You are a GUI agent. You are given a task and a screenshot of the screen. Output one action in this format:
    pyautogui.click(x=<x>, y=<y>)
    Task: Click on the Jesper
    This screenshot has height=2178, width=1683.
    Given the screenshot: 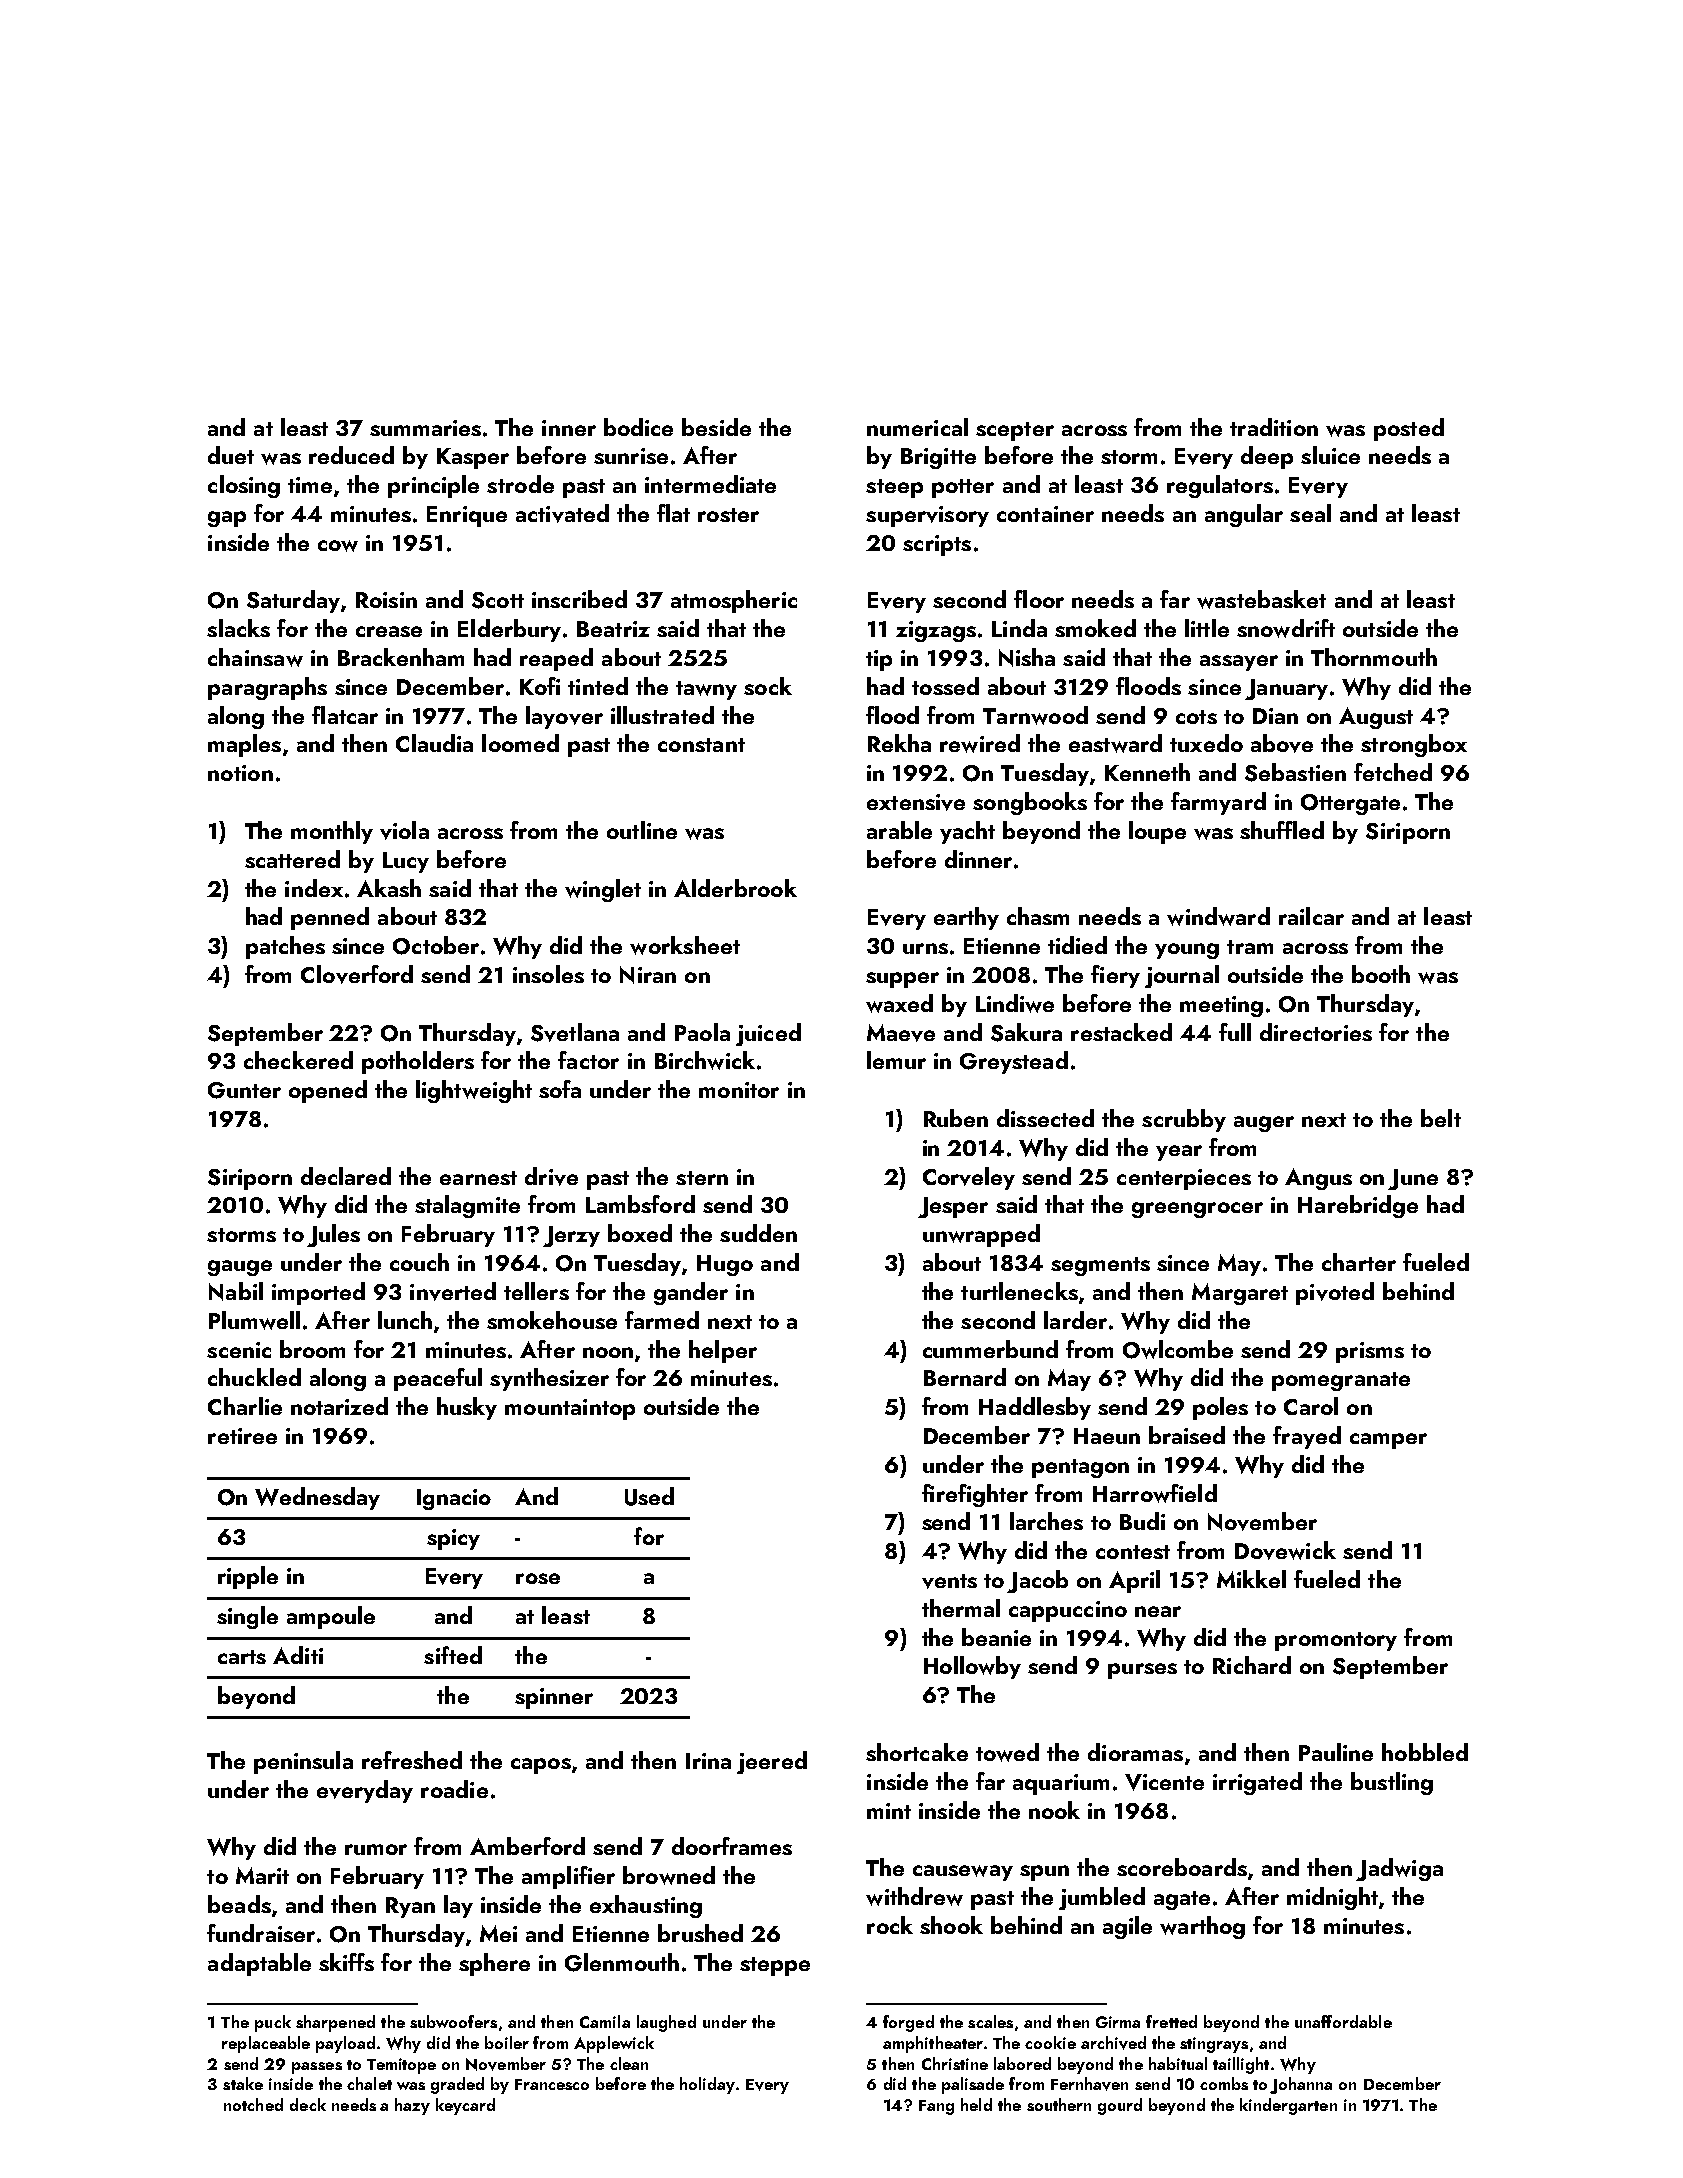 What is the action you would take?
    pyautogui.click(x=953, y=1207)
